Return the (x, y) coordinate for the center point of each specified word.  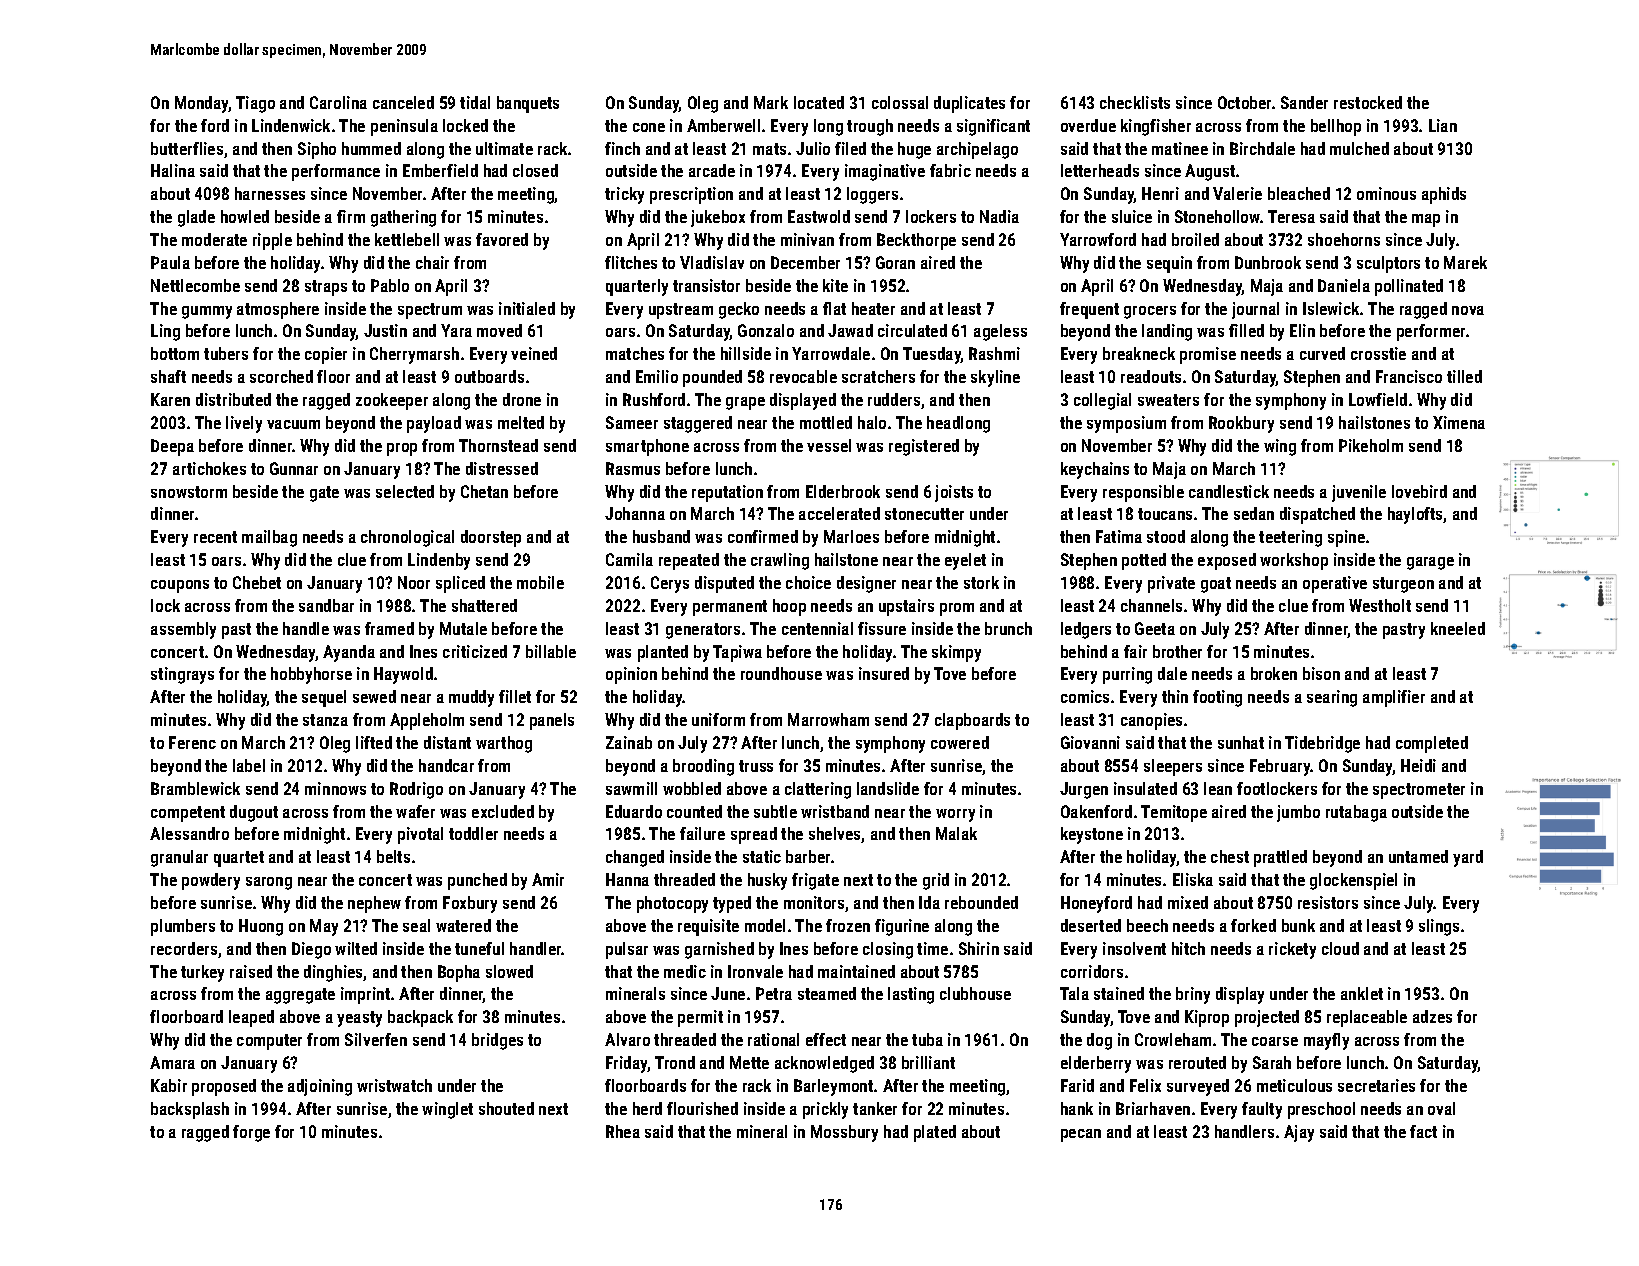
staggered (698, 424)
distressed (502, 468)
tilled (1464, 376)
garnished (719, 950)
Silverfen (376, 1039)
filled (1246, 330)
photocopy (672, 904)
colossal (900, 102)
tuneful (479, 948)
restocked (1368, 102)
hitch (1188, 948)
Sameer (632, 422)
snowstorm (189, 492)
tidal (475, 102)
